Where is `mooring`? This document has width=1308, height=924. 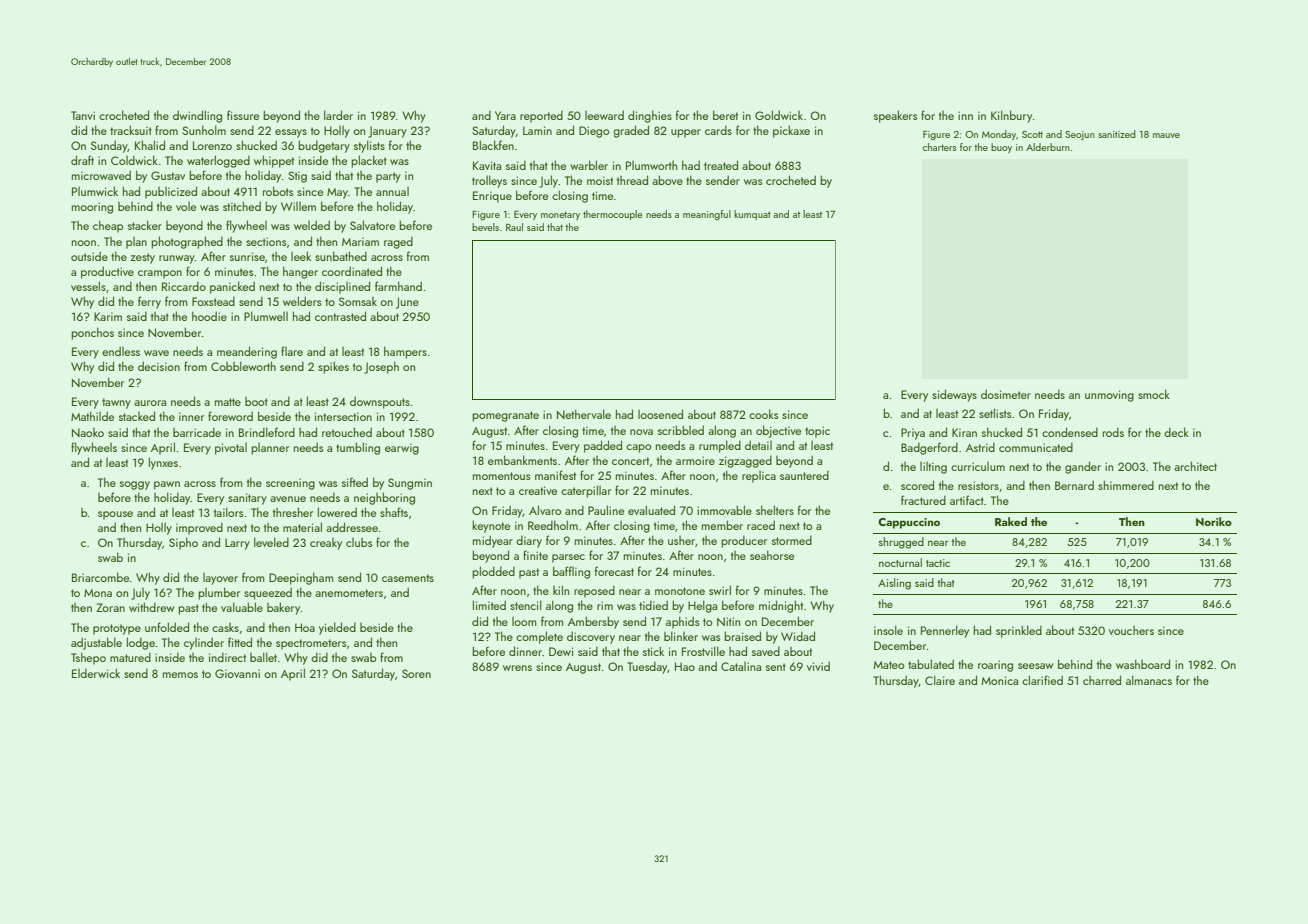
mooring is located at coordinates (92, 208).
